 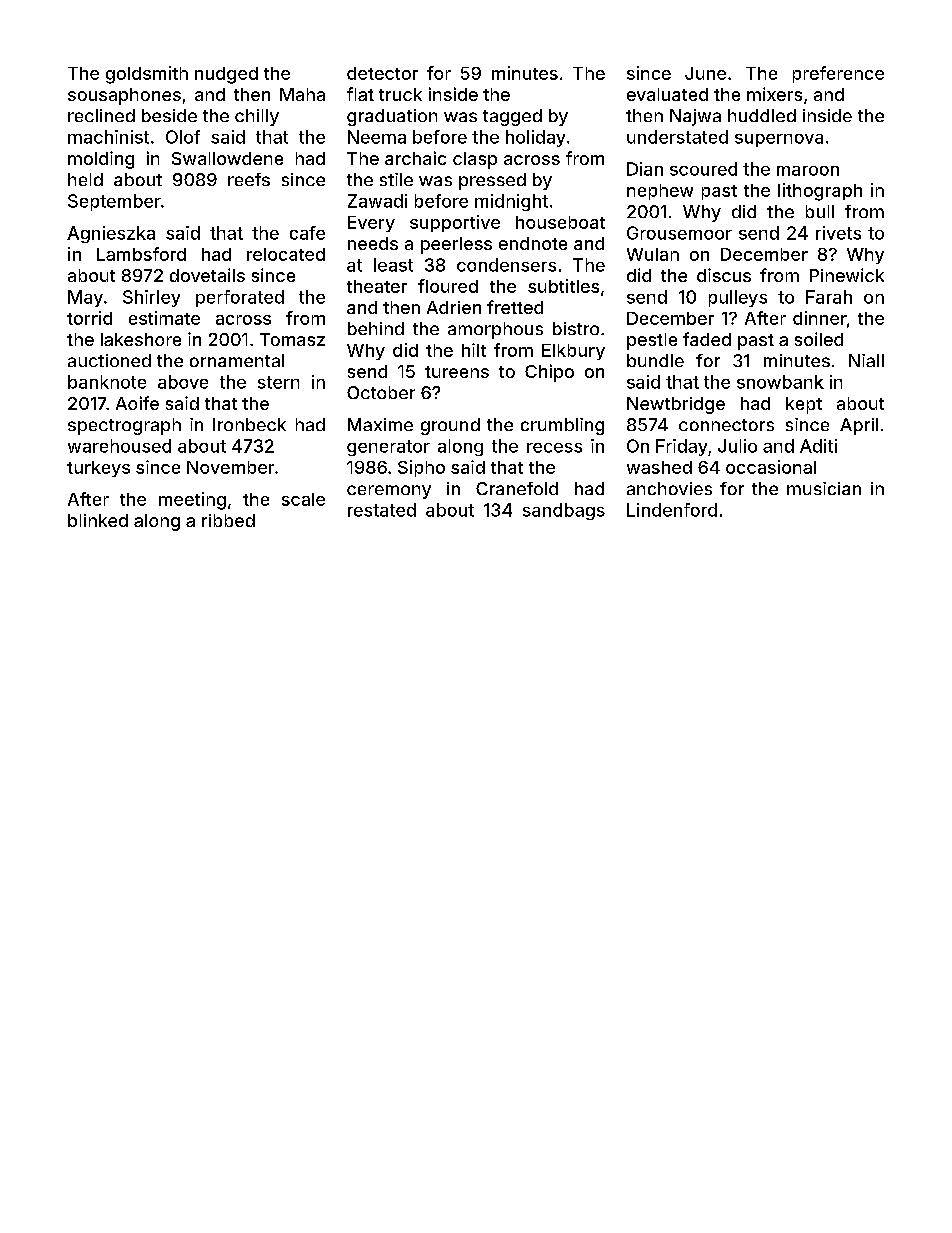 What do you see at coordinates (847, 275) in the image?
I see `Pinewick` at bounding box center [847, 275].
